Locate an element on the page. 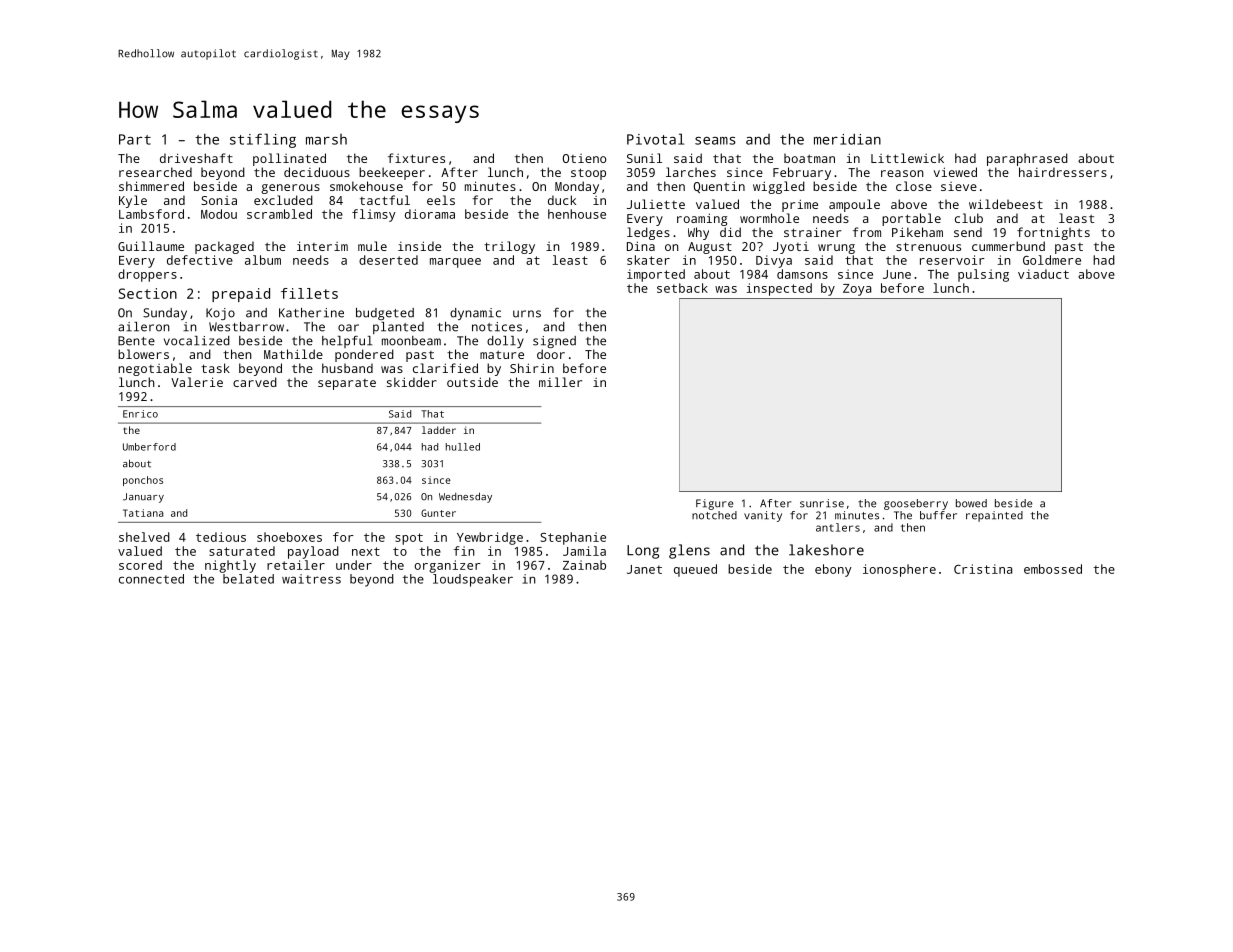 The height and width of the document is (952, 1233). August is located at coordinates (710, 248).
